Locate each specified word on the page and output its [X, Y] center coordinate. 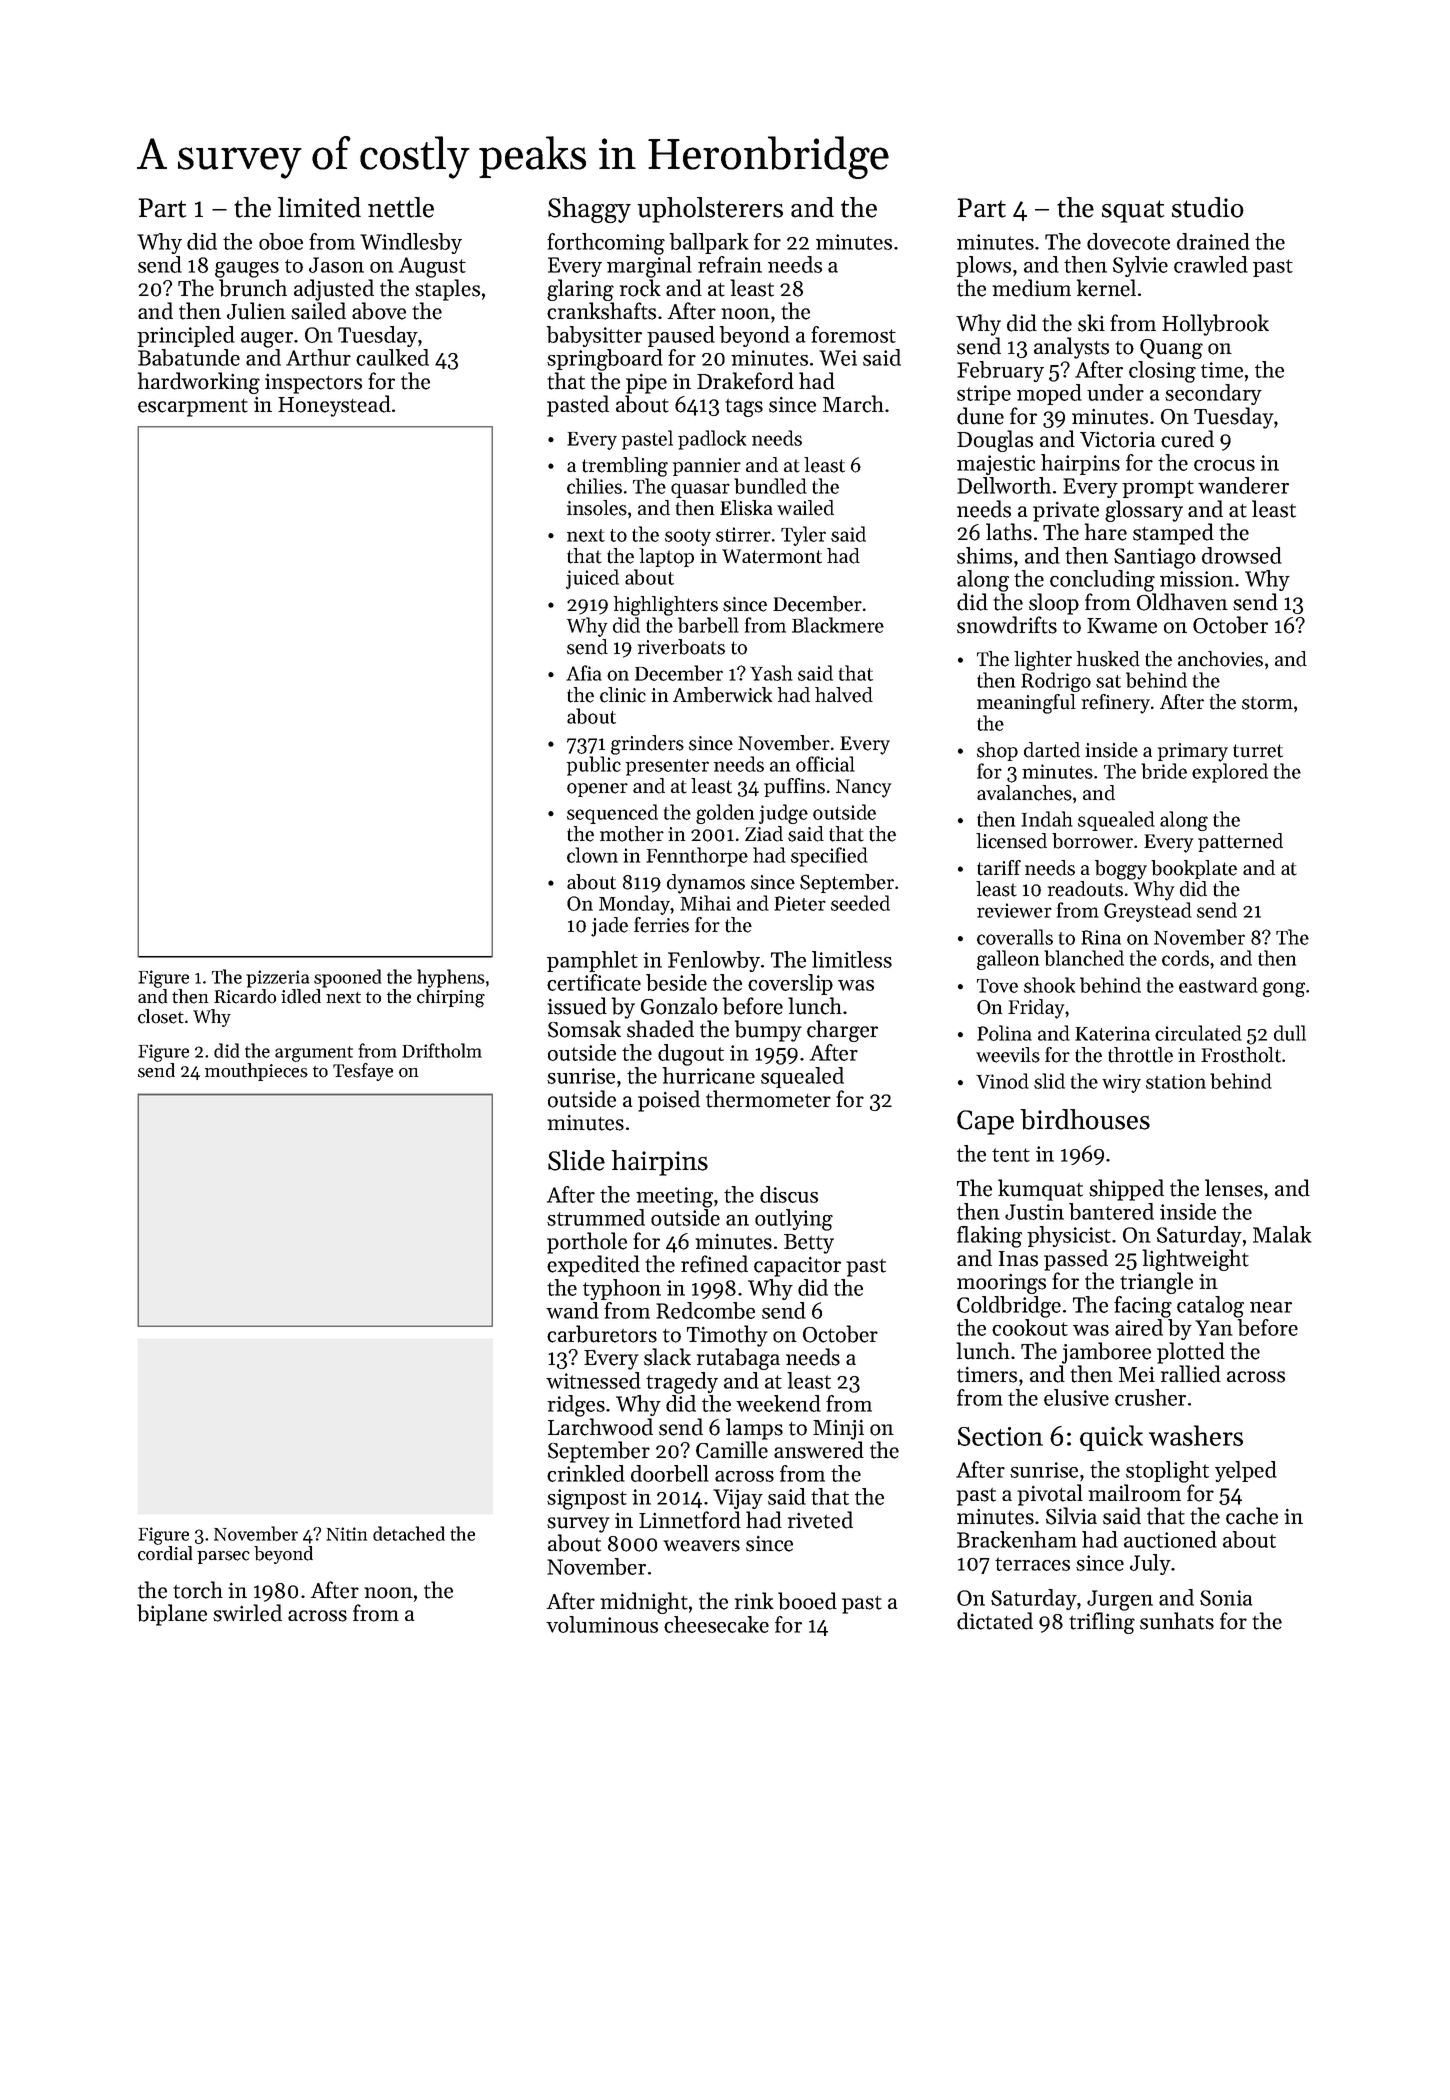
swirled [247, 1613]
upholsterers [710, 210]
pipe [646, 383]
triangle [1156, 1283]
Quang [1171, 349]
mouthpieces [256, 1072]
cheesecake [716, 1624]
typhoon [622, 1289]
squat [1133, 211]
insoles [597, 508]
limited [319, 207]
